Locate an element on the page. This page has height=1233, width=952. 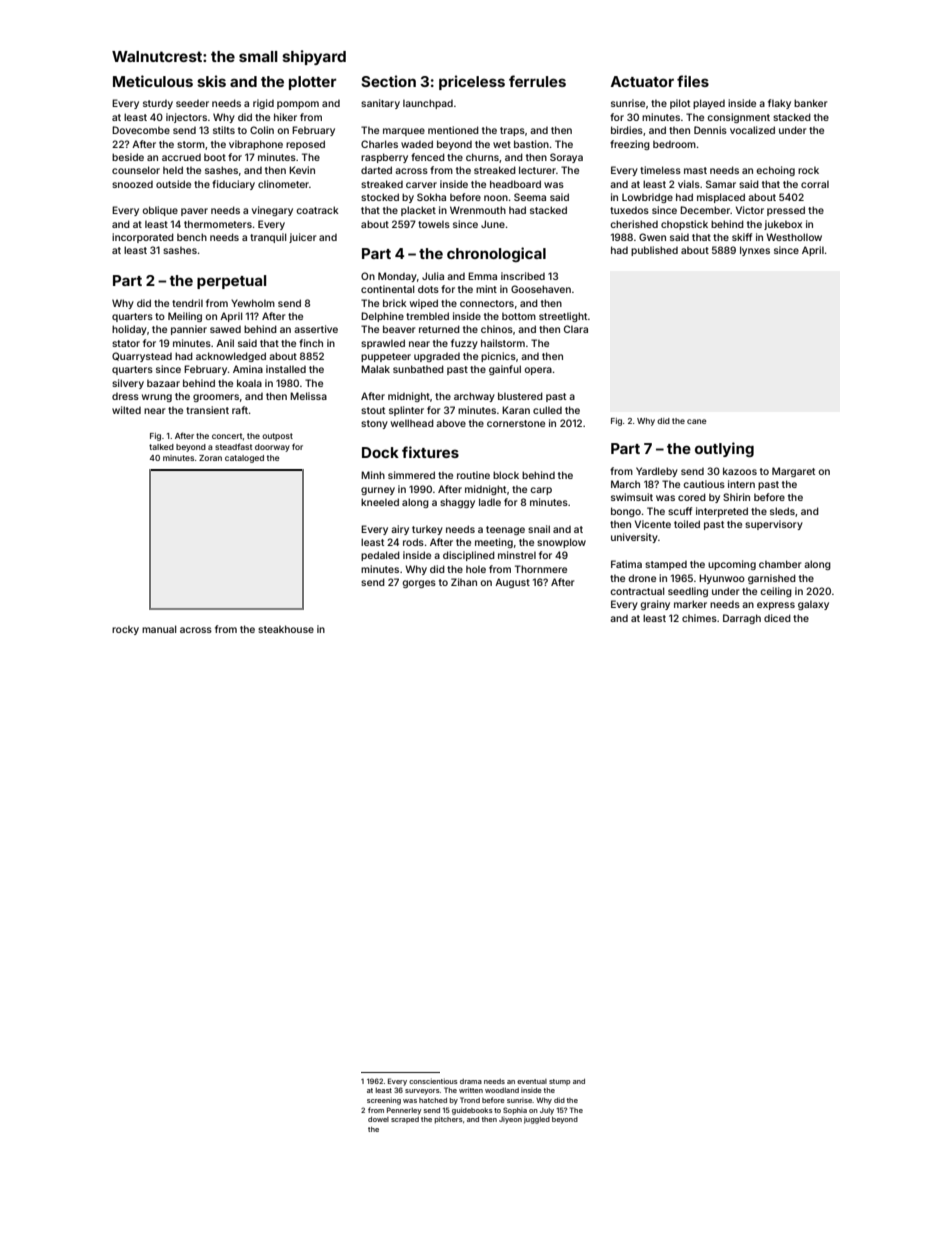
coatrack is located at coordinates (317, 210).
